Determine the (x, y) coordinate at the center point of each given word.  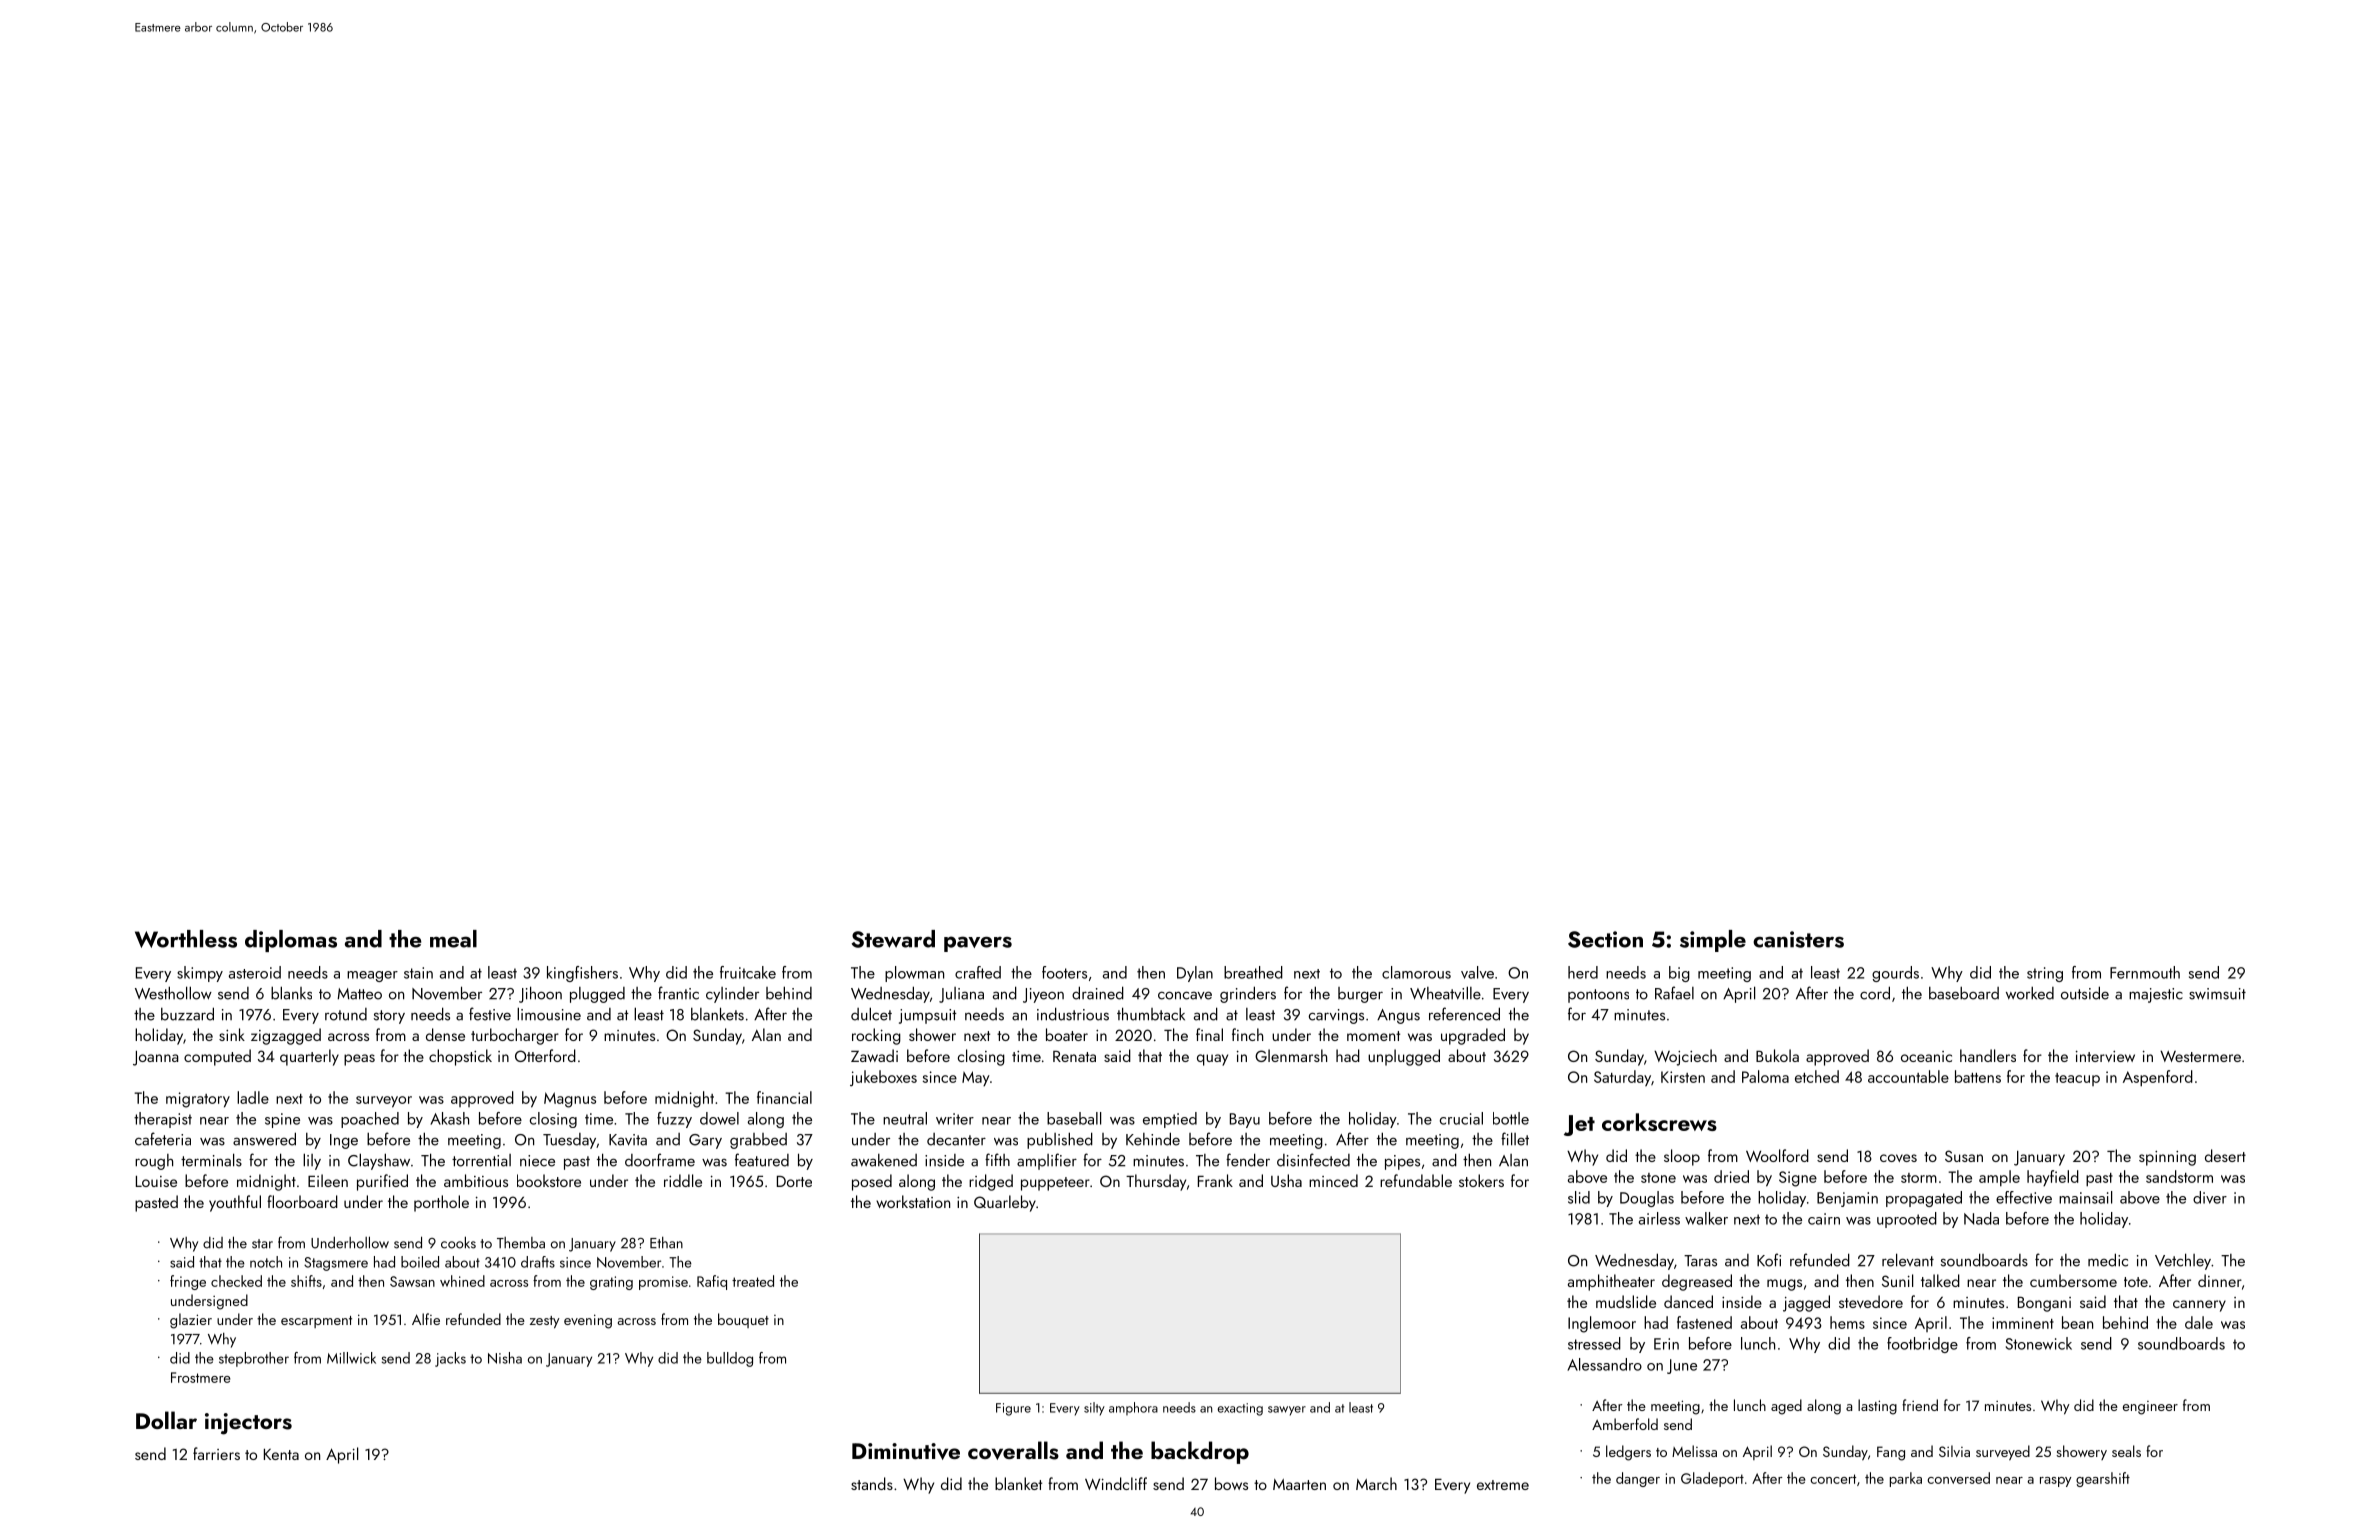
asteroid (255, 972)
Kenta (281, 1454)
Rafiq (712, 1282)
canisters (1798, 939)
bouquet (743, 1320)
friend (1920, 1405)
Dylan (1195, 974)
